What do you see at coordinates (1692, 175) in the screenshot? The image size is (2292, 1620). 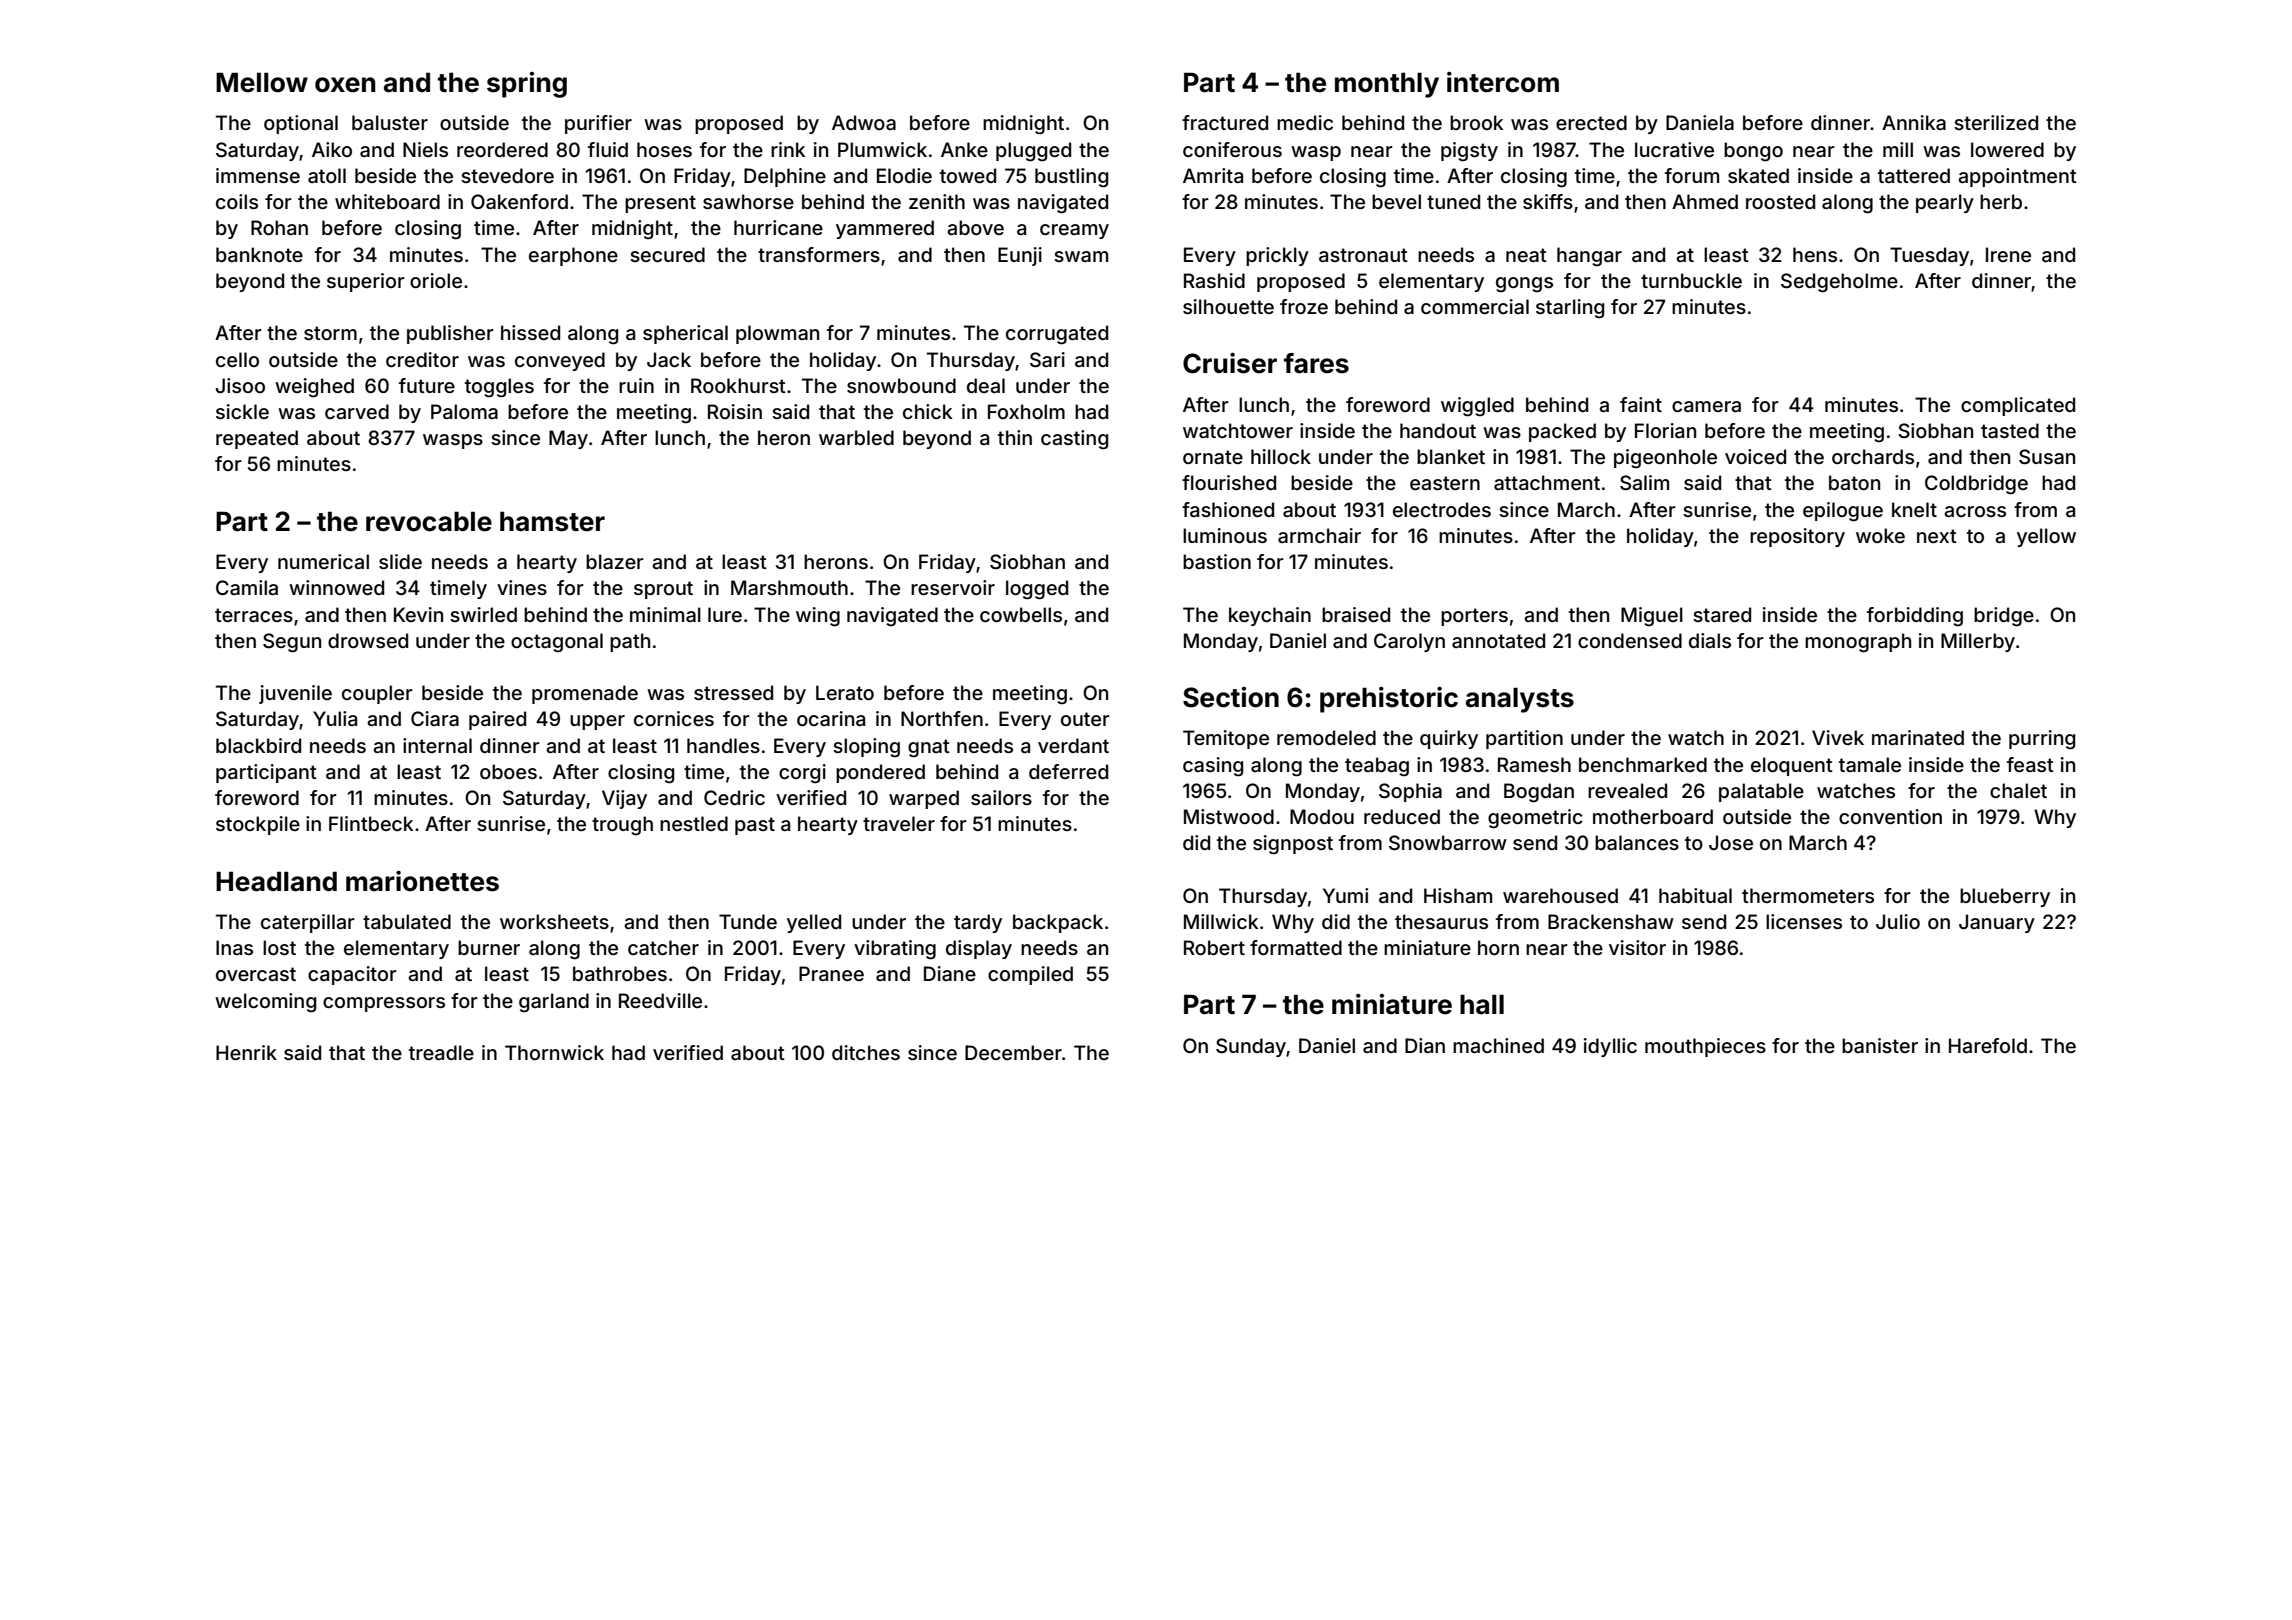 I see `forum` at bounding box center [1692, 175].
